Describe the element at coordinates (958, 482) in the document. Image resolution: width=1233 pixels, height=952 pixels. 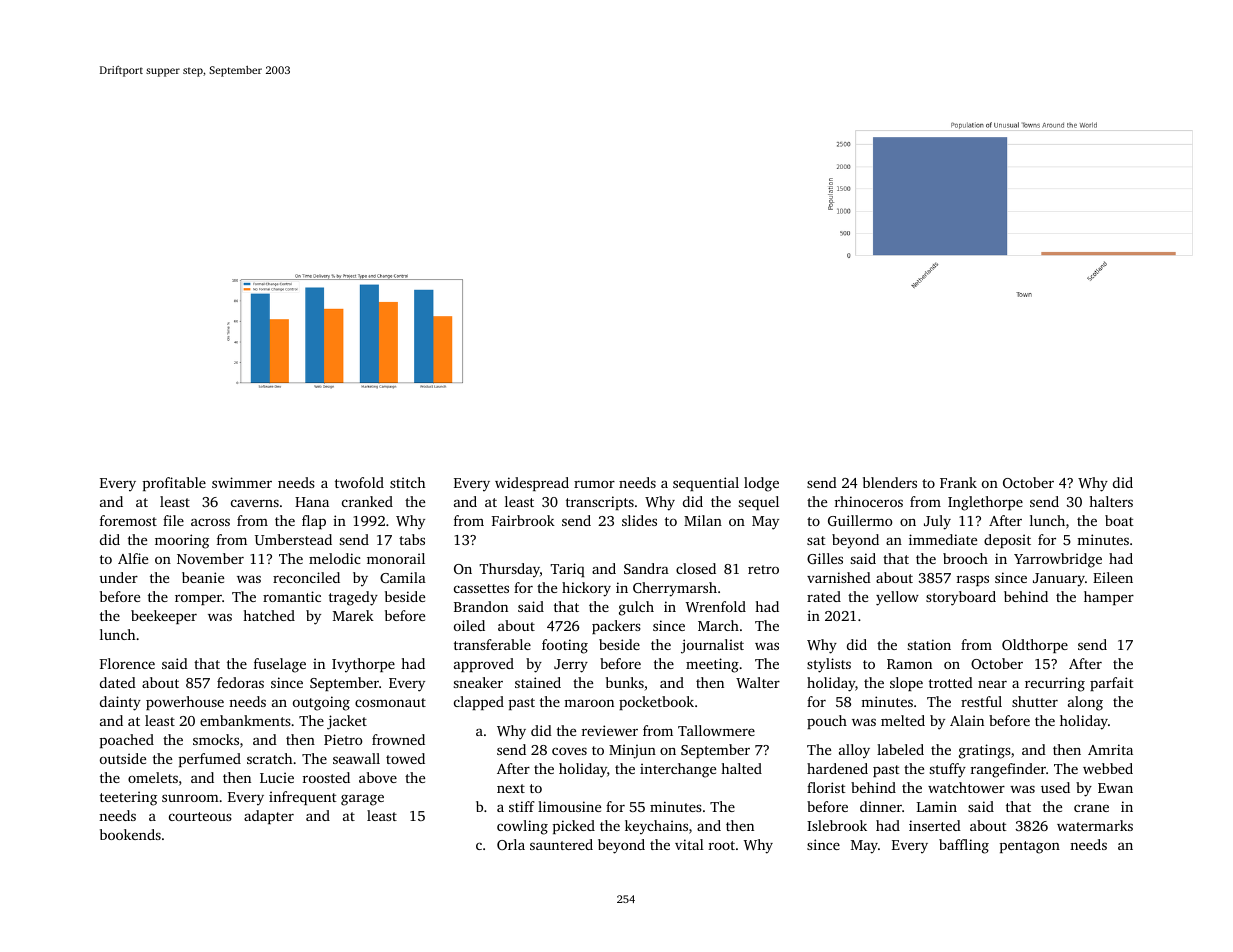
I see `Frank` at that location.
